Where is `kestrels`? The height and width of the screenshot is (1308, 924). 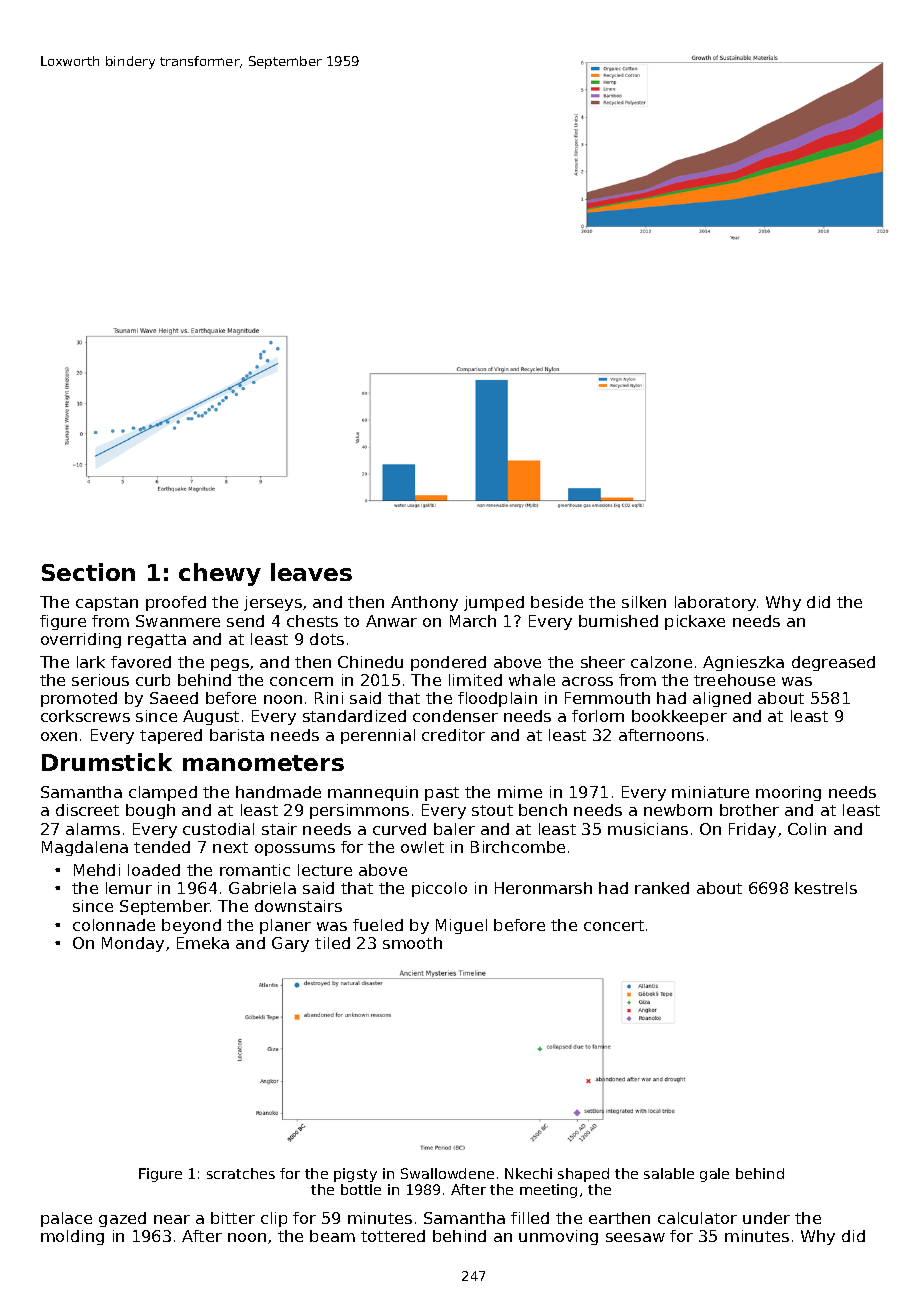 kestrels is located at coordinates (826, 888).
